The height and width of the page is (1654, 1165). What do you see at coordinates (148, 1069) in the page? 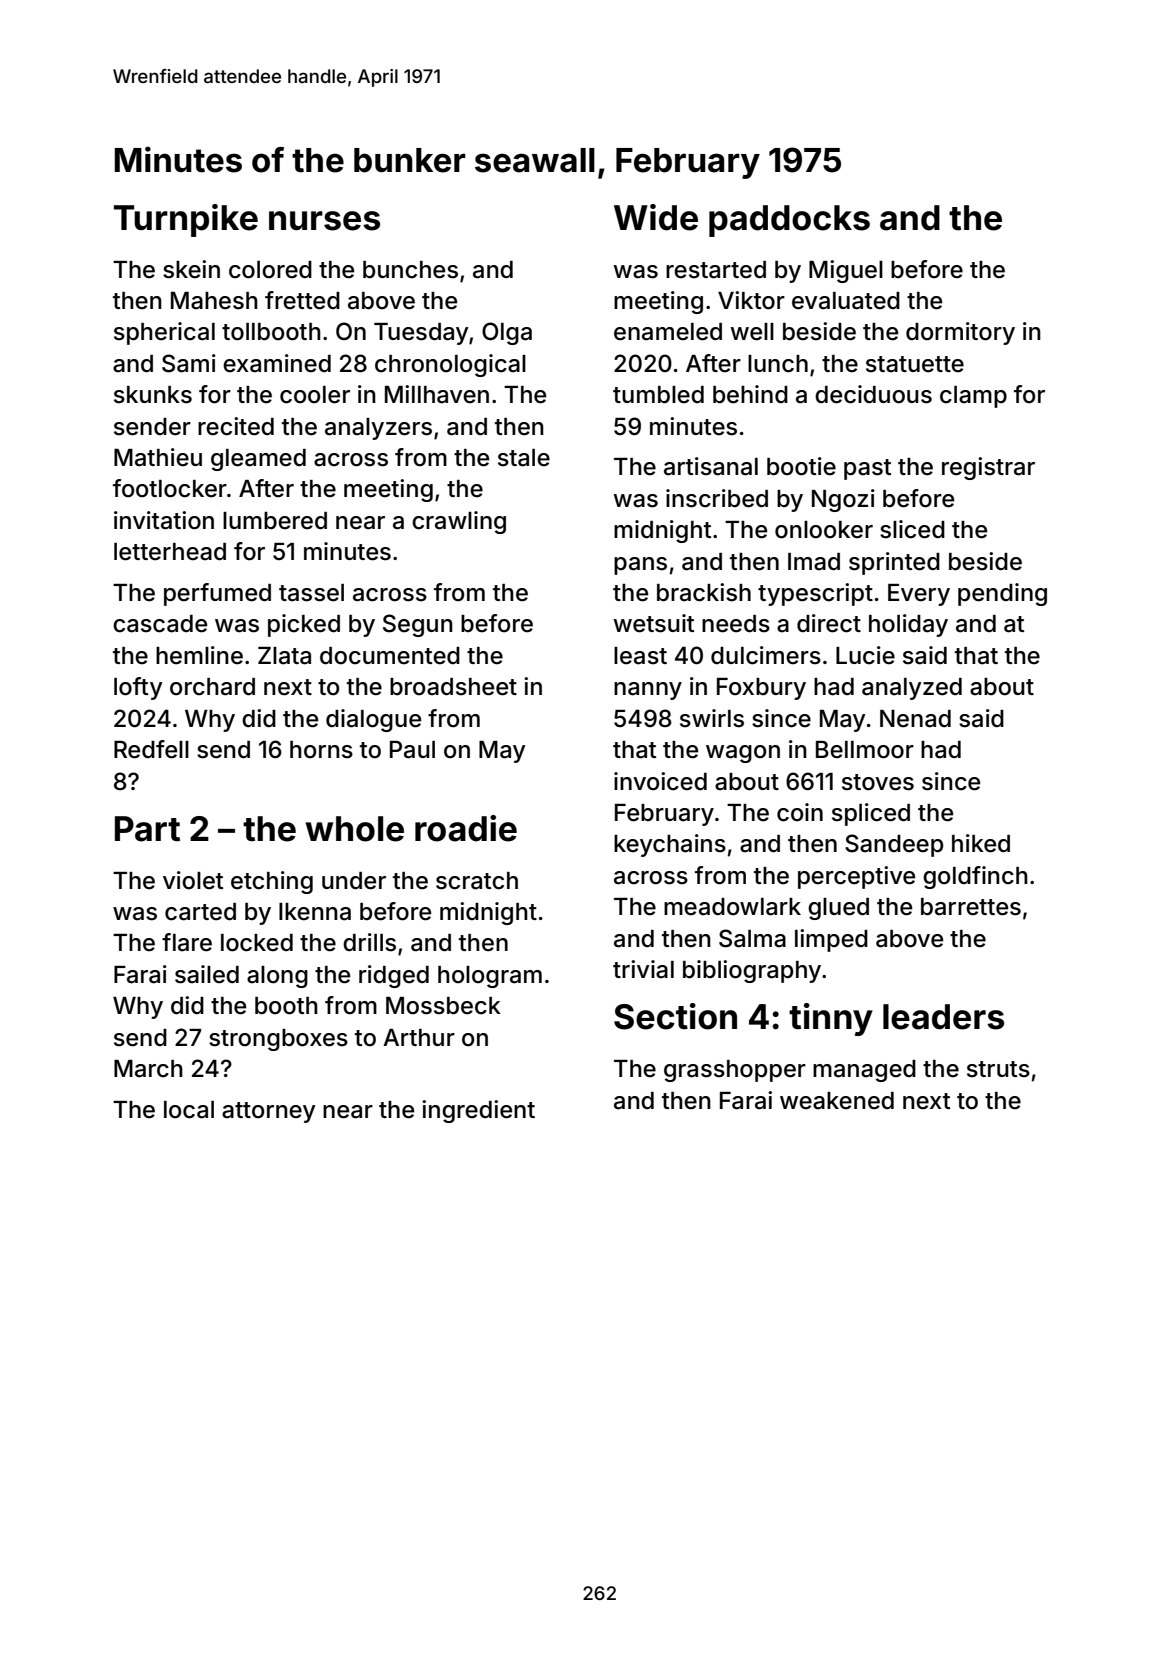
I see `March` at bounding box center [148, 1069].
